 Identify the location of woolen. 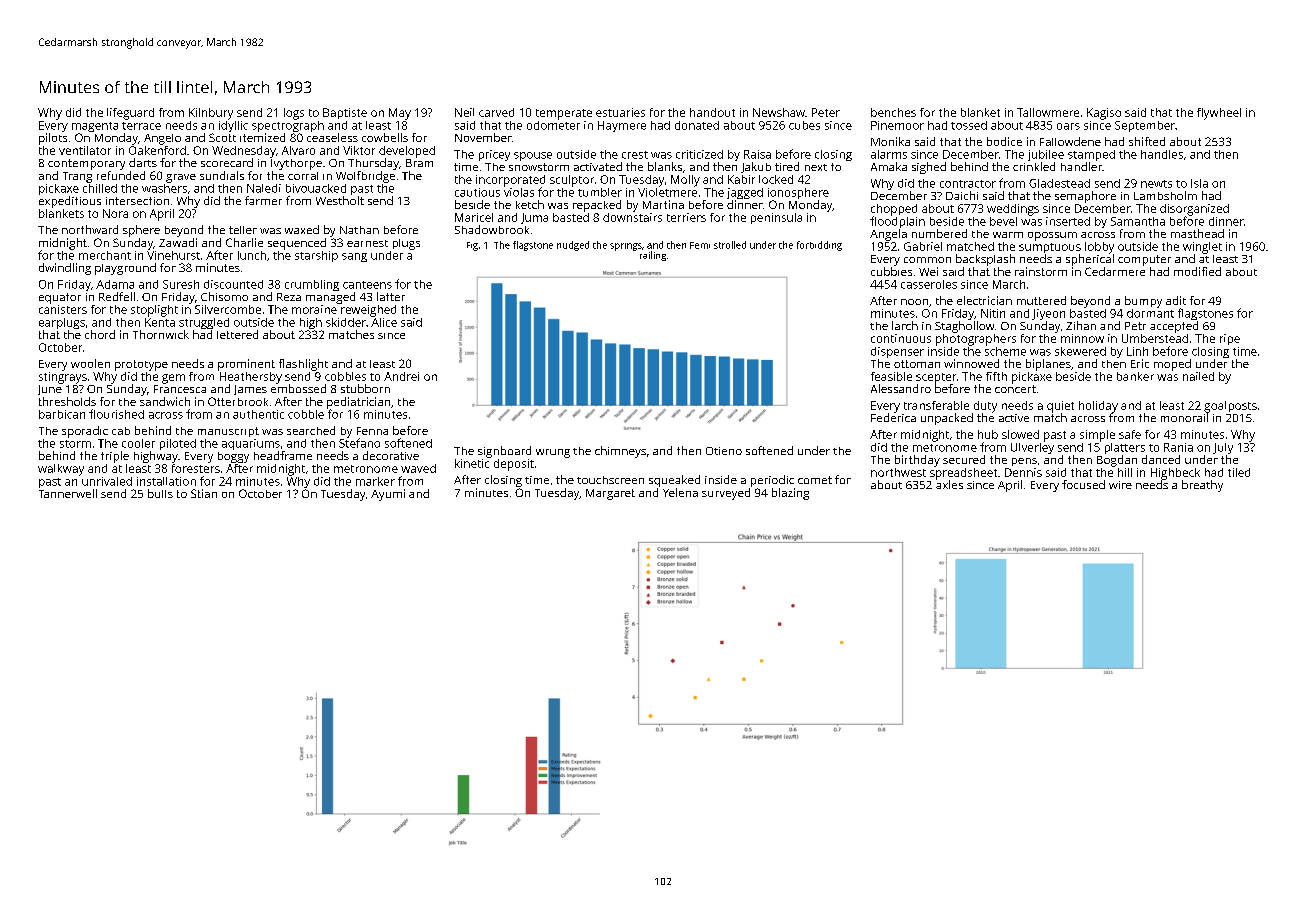
(90, 363).
